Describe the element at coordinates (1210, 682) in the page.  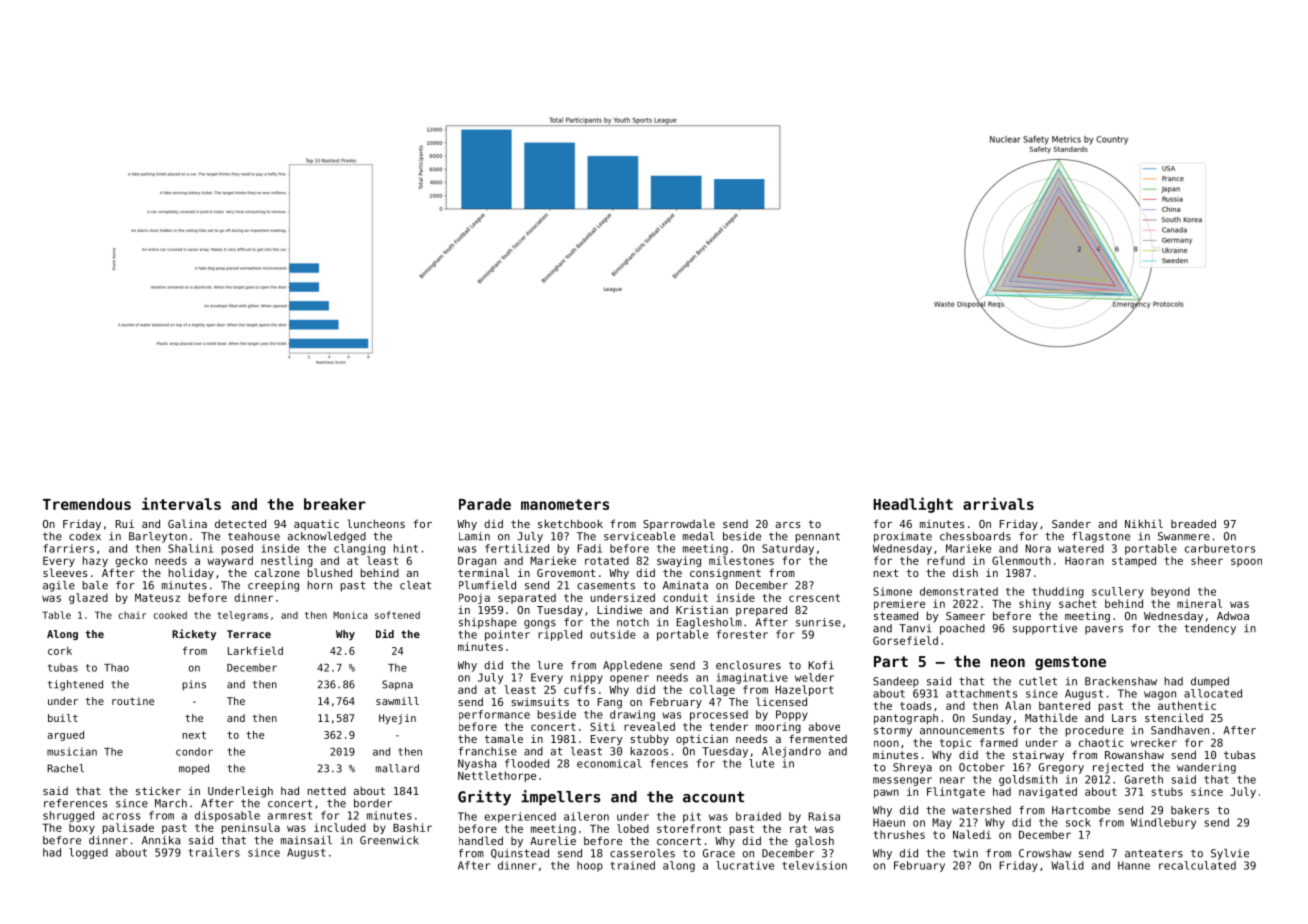
I see `dumped` at that location.
